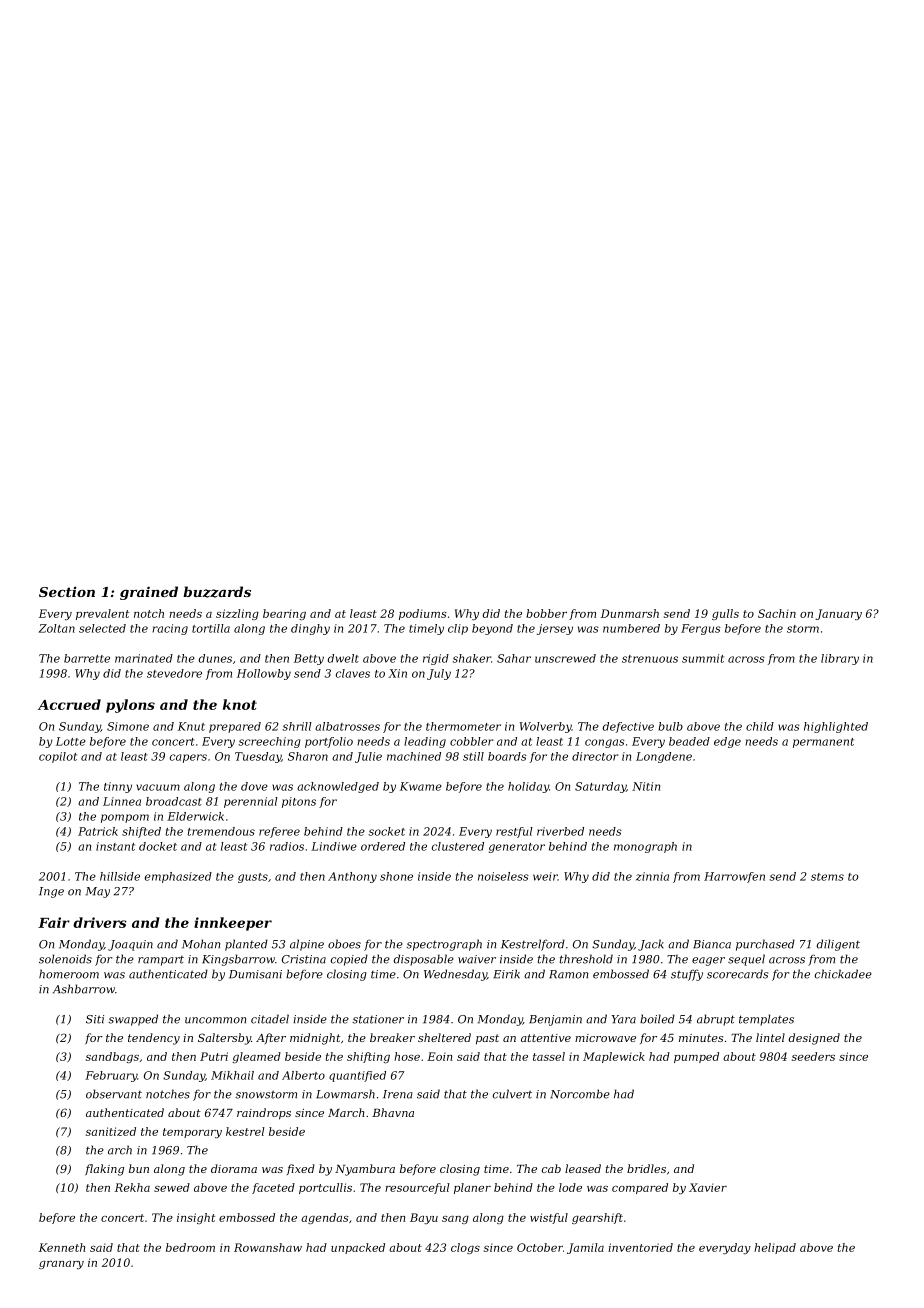  Describe the element at coordinates (383, 846) in the document. I see `ordered` at that location.
